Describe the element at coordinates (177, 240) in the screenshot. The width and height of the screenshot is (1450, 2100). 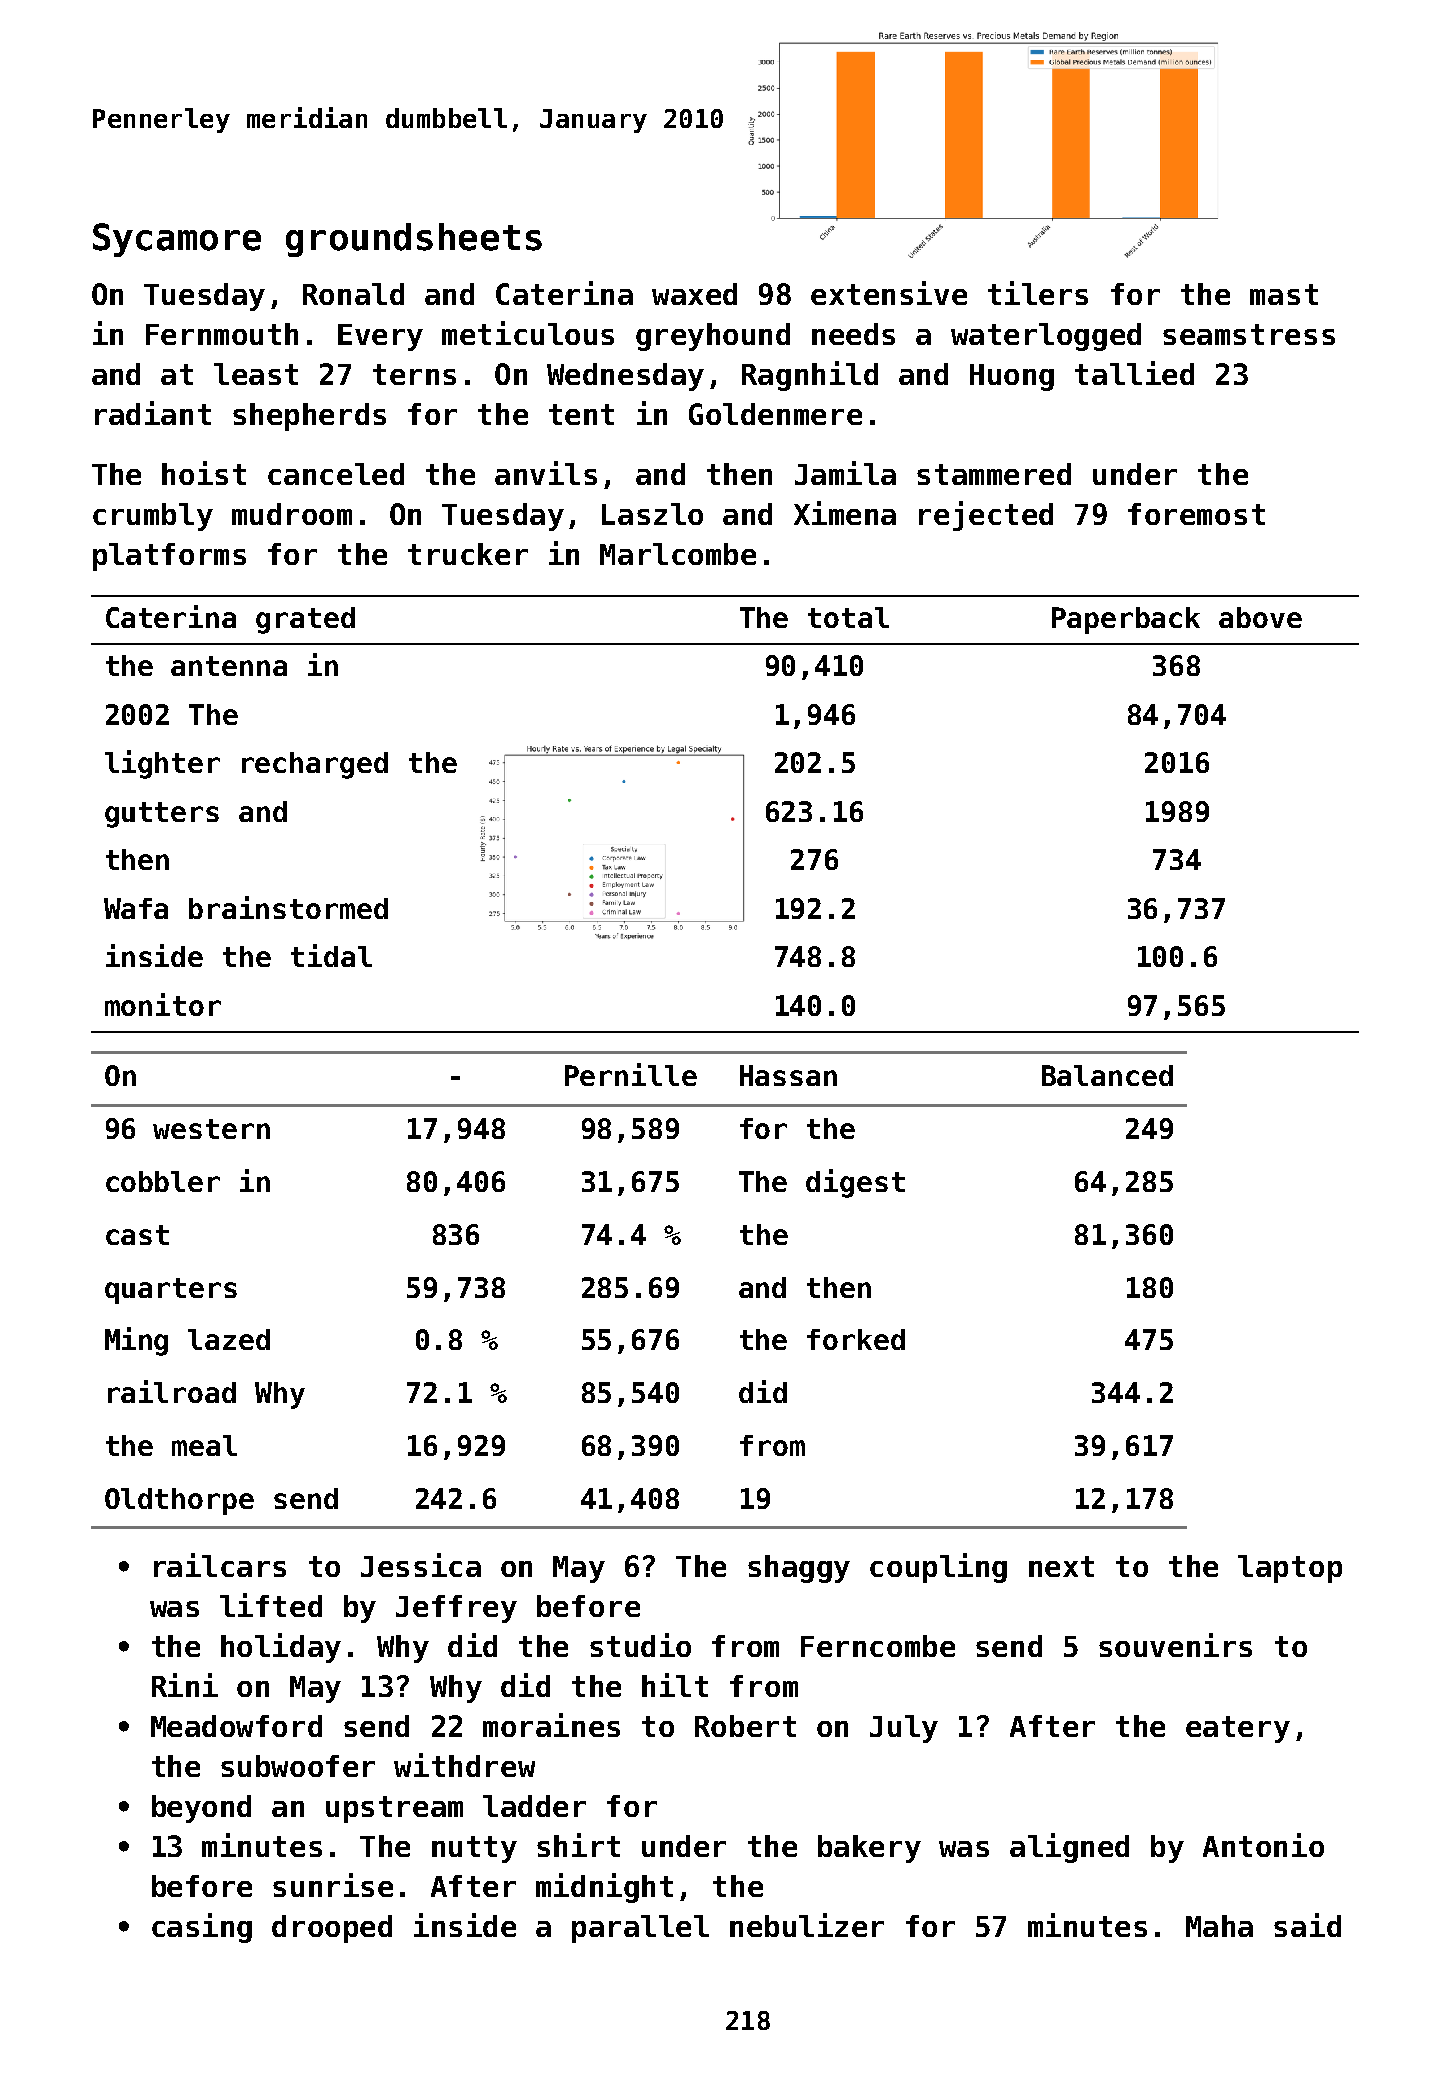
I see `Sycamore` at that location.
